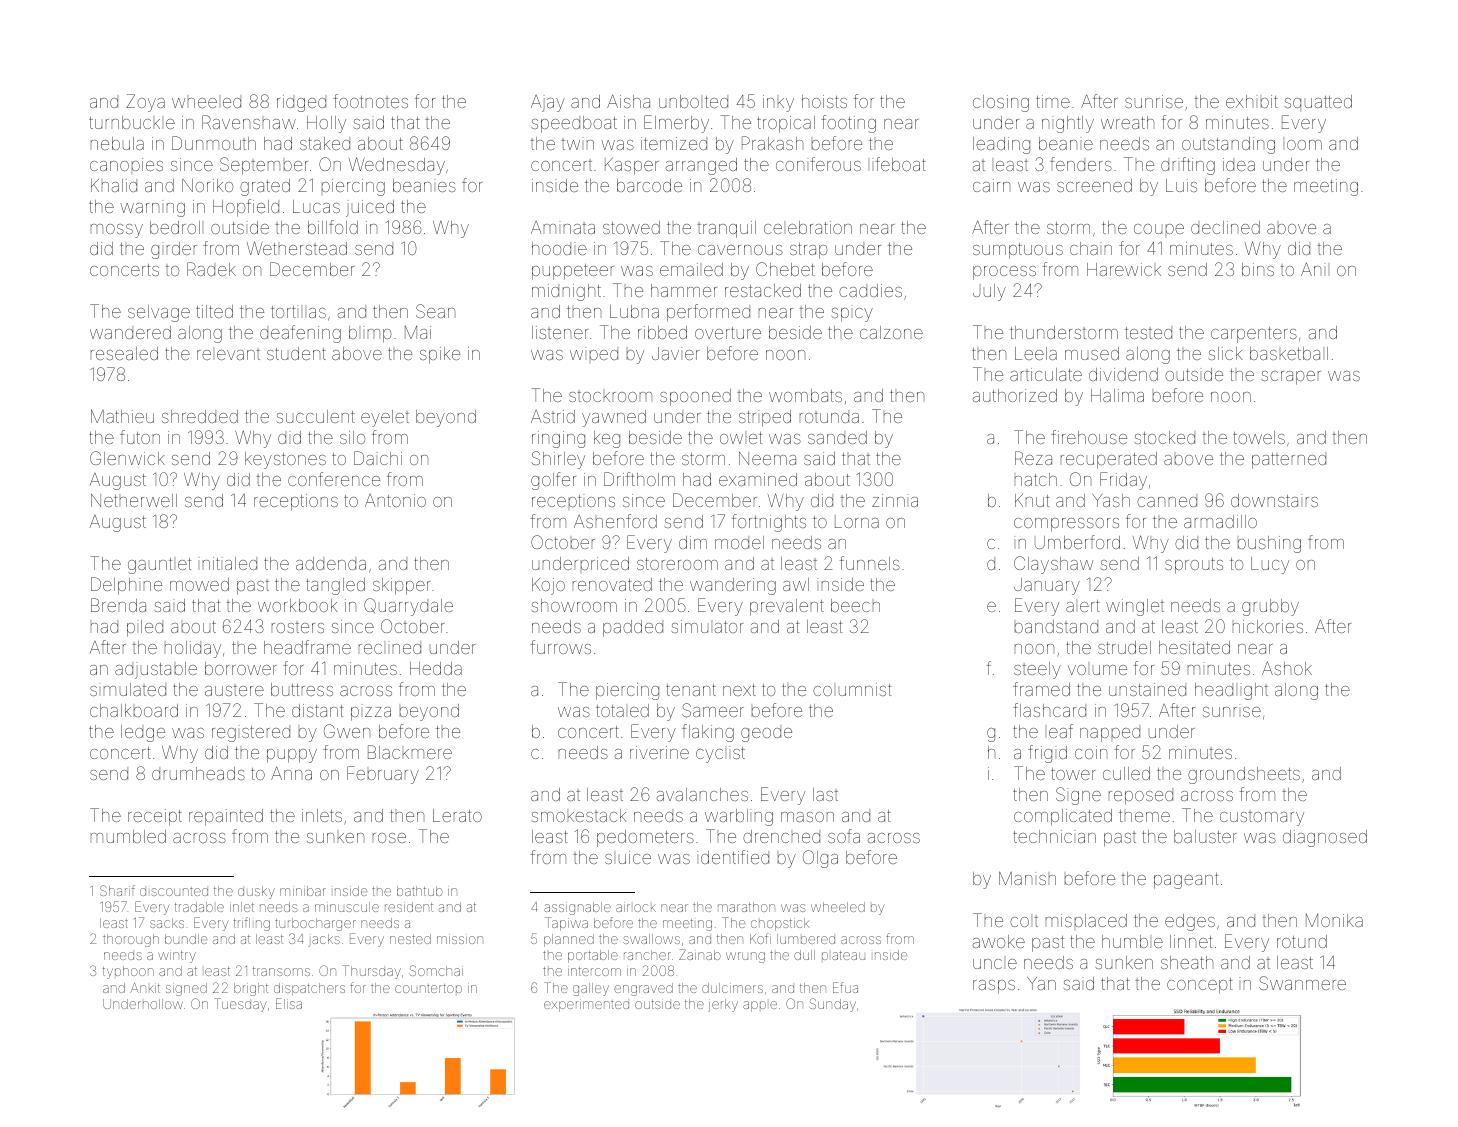  What do you see at coordinates (1252, 101) in the screenshot?
I see `exhibit` at bounding box center [1252, 101].
